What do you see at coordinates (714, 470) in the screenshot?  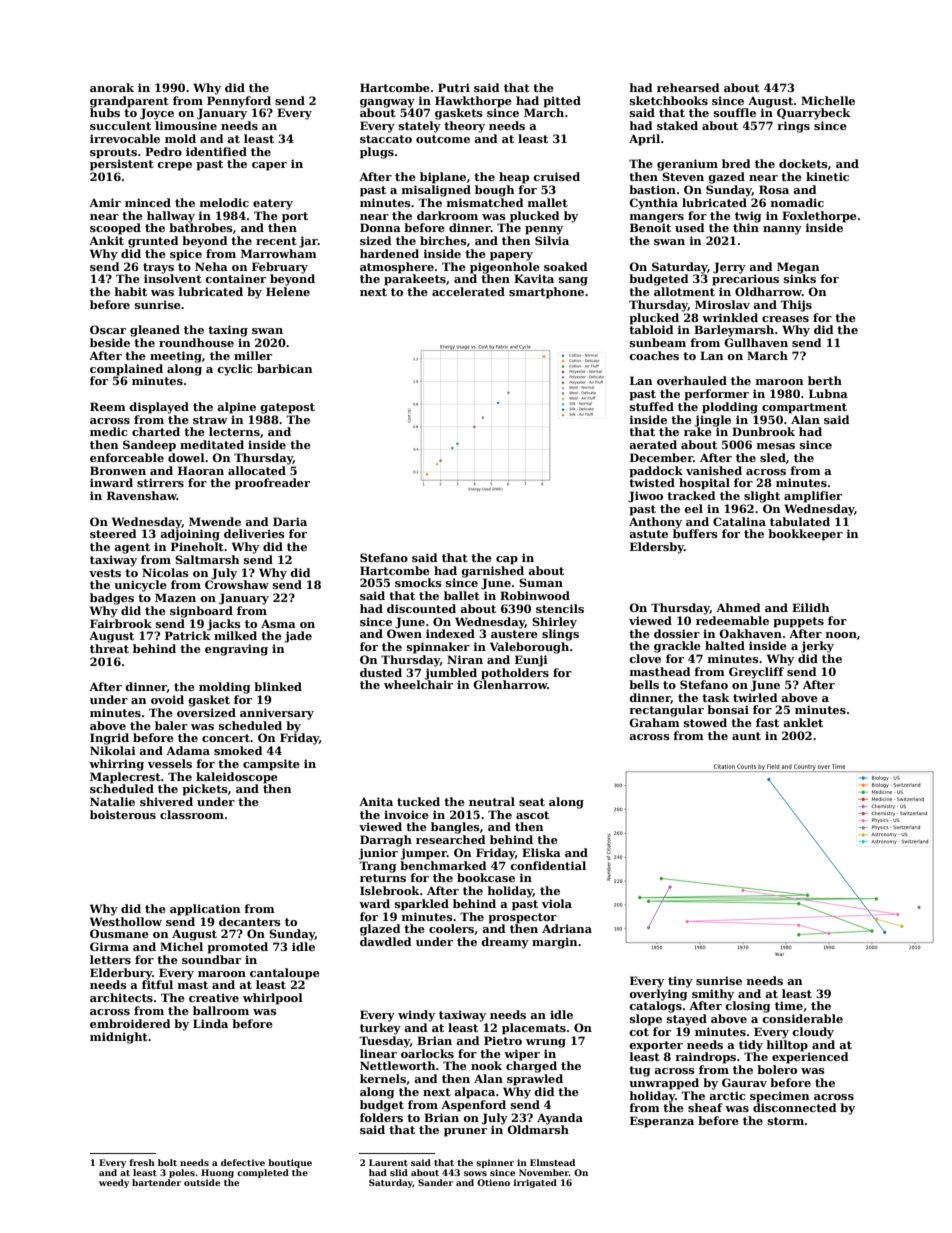 I see `vanished` at bounding box center [714, 470].
